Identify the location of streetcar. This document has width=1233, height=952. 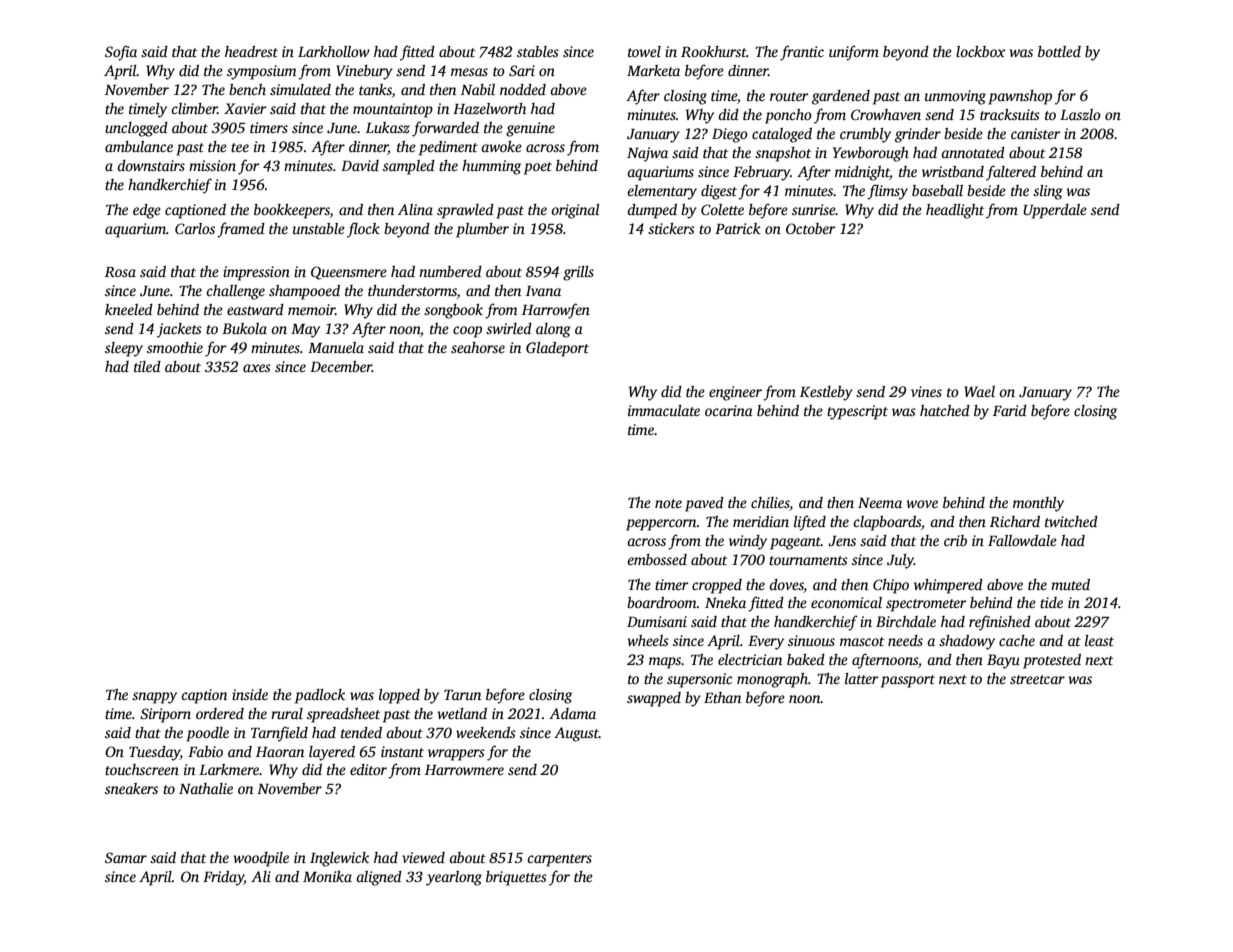
(1037, 679).
